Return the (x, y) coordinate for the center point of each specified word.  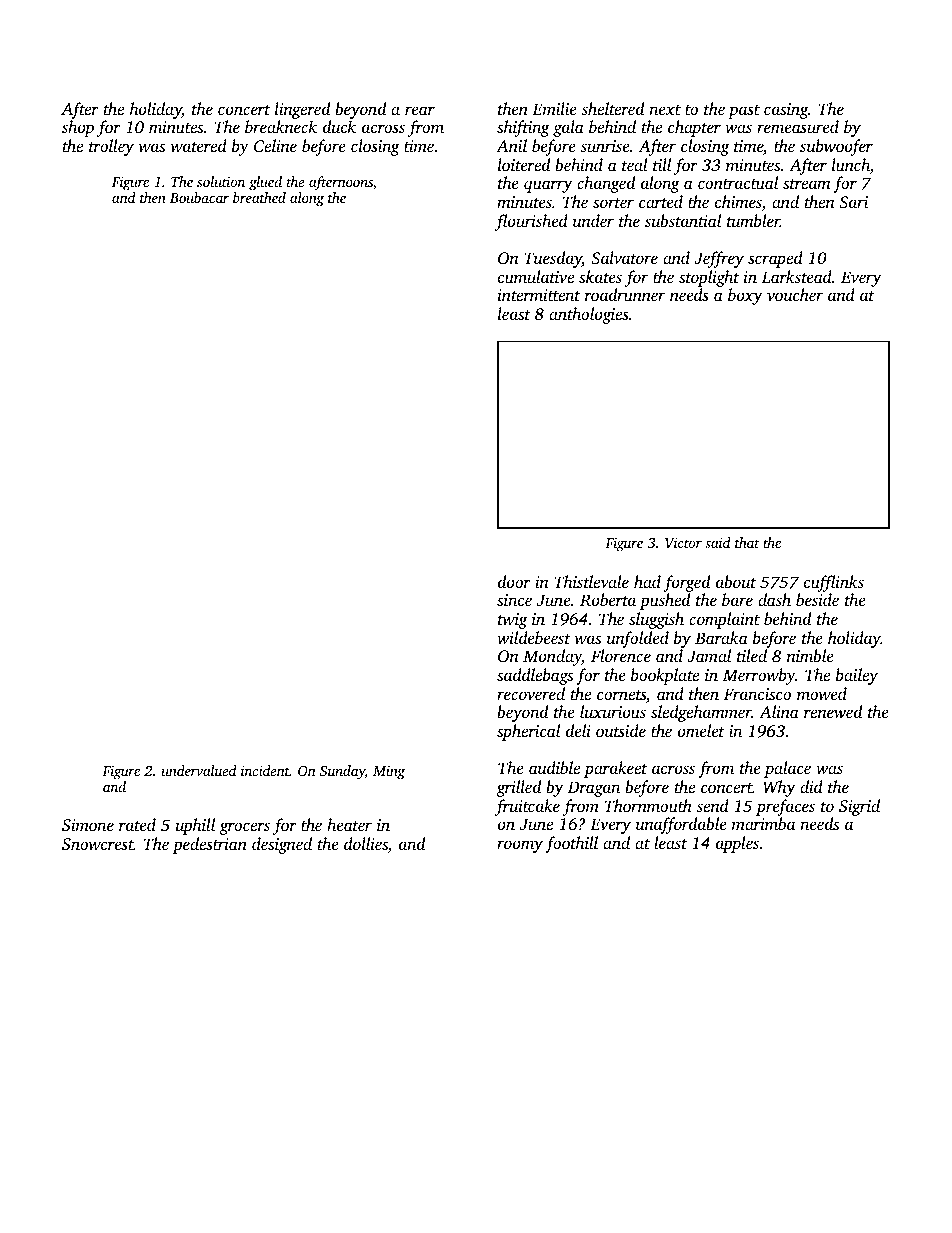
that (747, 542)
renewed (833, 711)
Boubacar (199, 197)
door (514, 581)
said (717, 542)
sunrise (605, 146)
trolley (111, 147)
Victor (683, 543)
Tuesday (553, 259)
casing (786, 111)
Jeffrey (719, 259)
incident (265, 770)
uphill (195, 826)
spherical (528, 732)
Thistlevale (591, 581)
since (514, 600)
